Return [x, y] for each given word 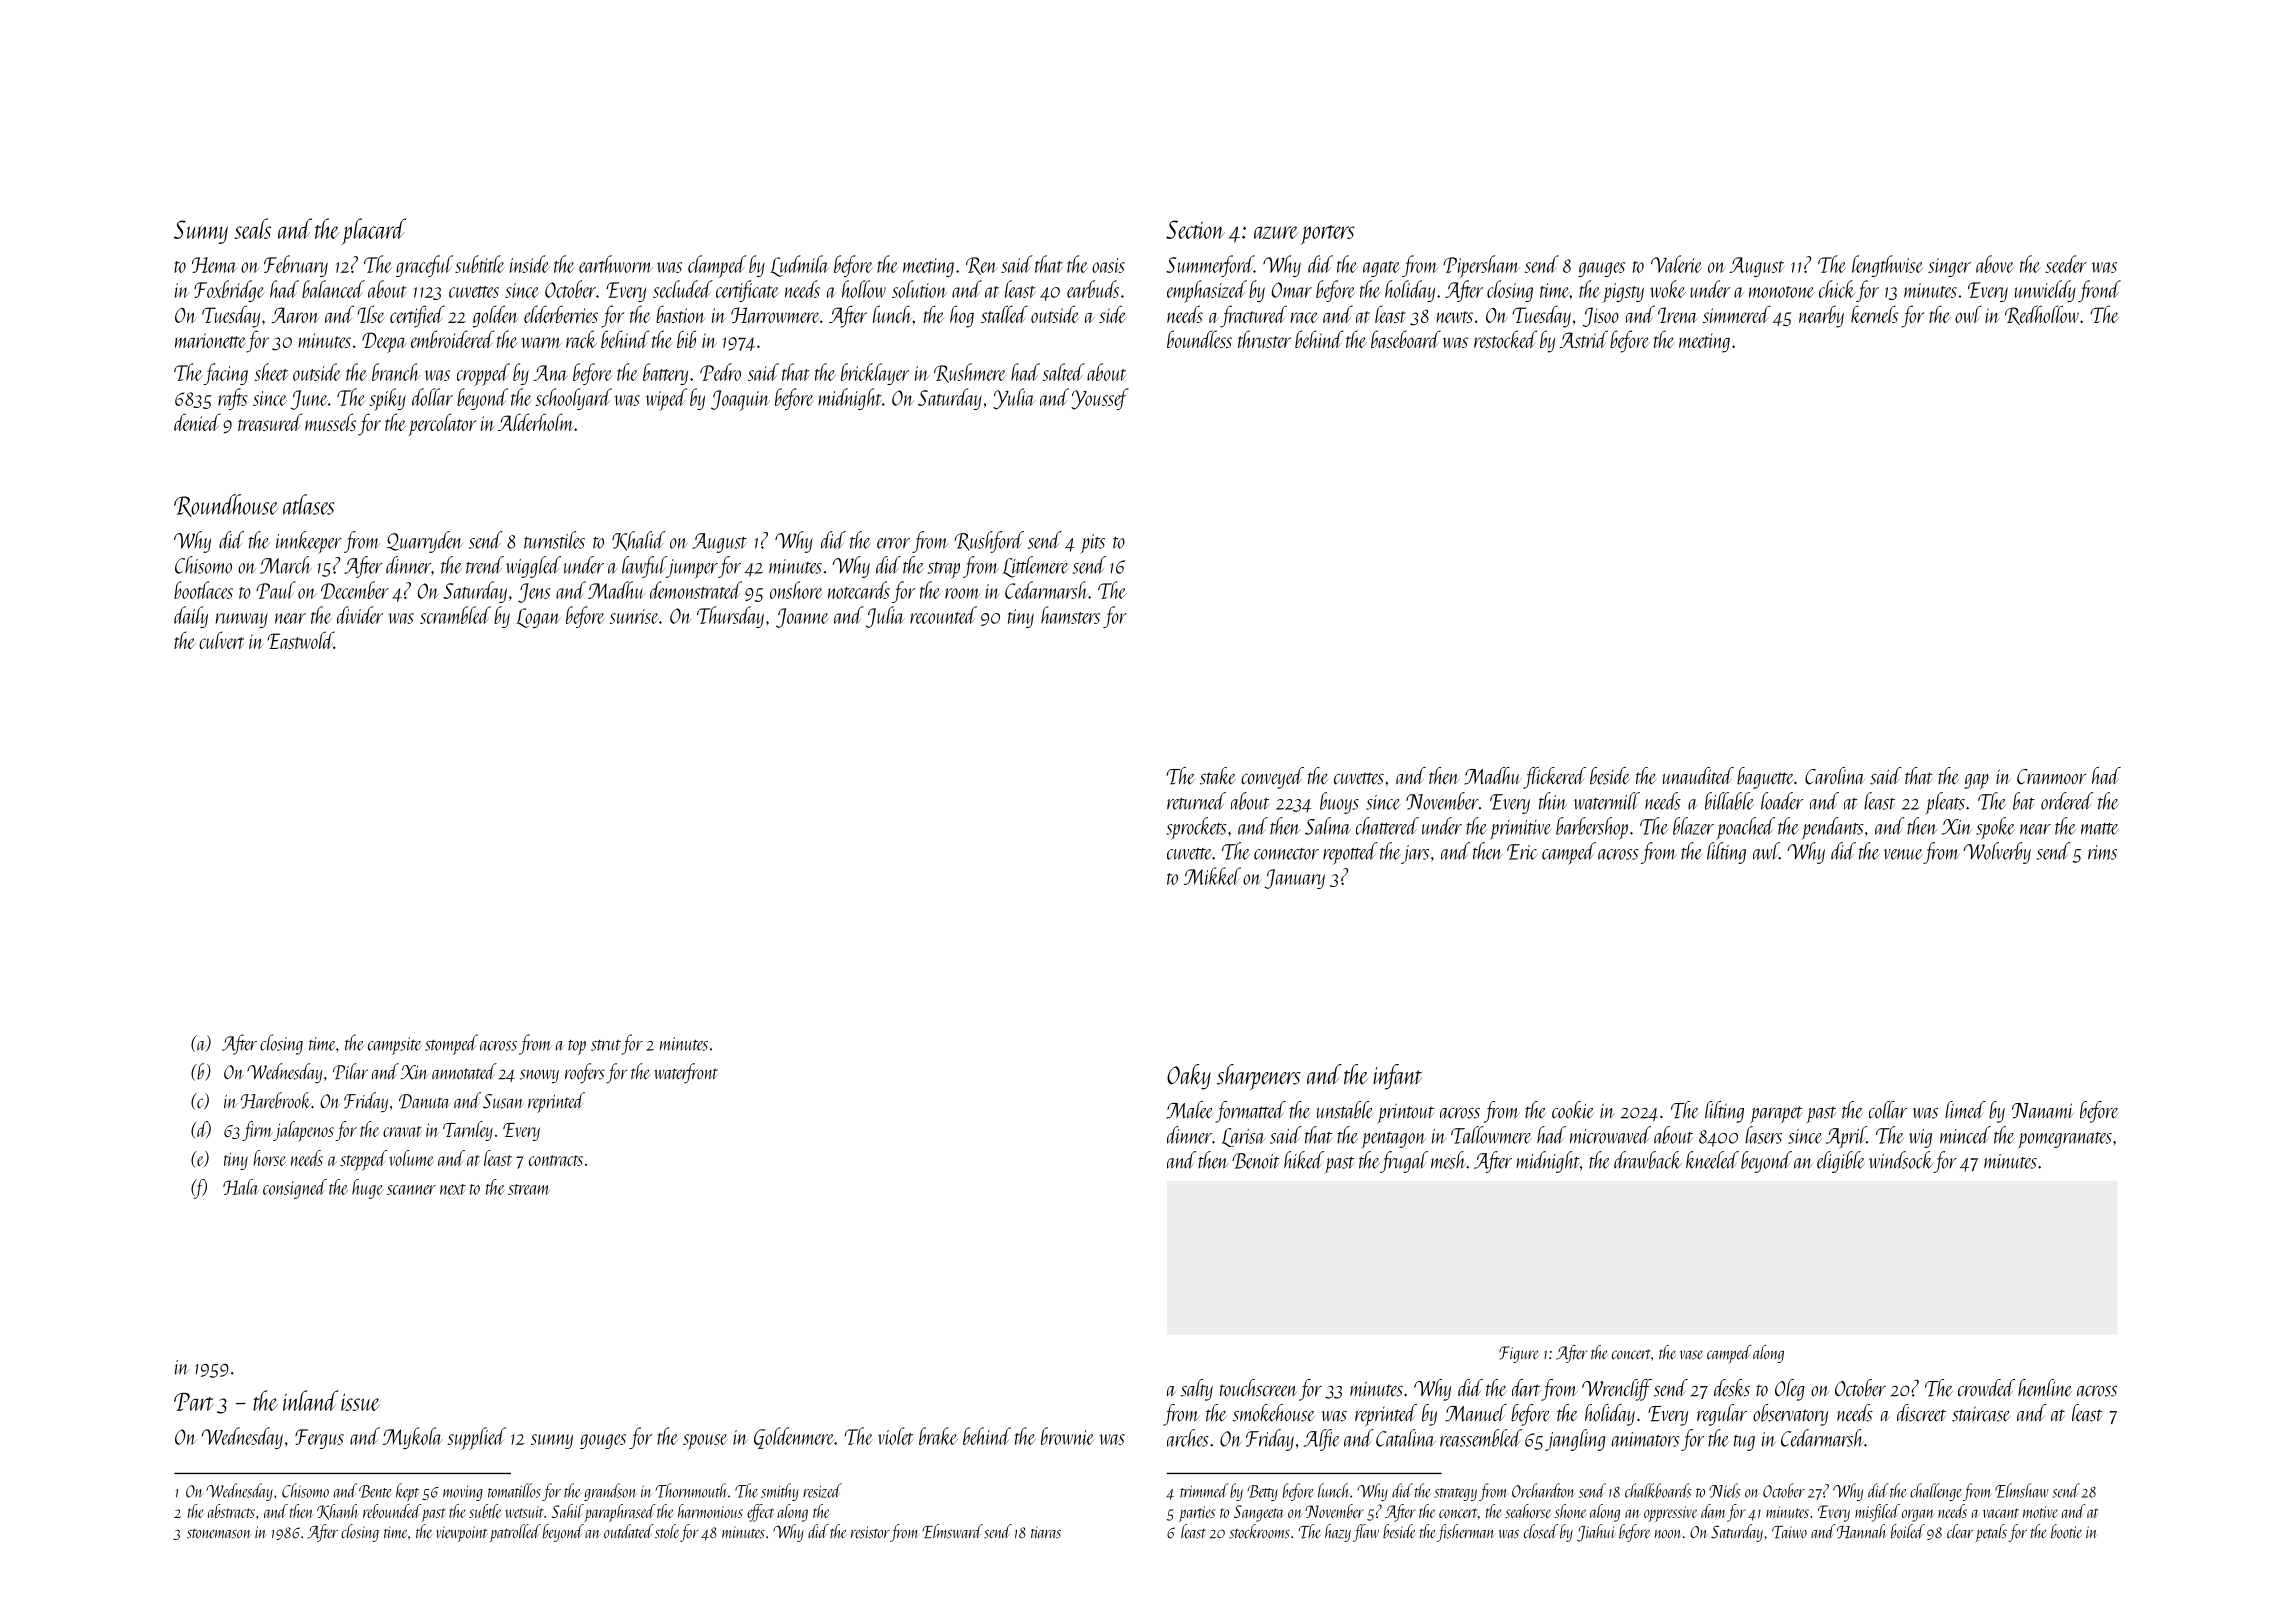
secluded [683, 289]
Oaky [1189, 1077]
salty [1197, 1390]
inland [311, 1400]
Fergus [319, 1439]
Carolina [1835, 776]
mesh [1448, 1160]
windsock [1901, 1160]
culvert [222, 640]
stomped [451, 1044]
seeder [2066, 264]
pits [1092, 544]
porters [1327, 235]
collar [1888, 1110]
